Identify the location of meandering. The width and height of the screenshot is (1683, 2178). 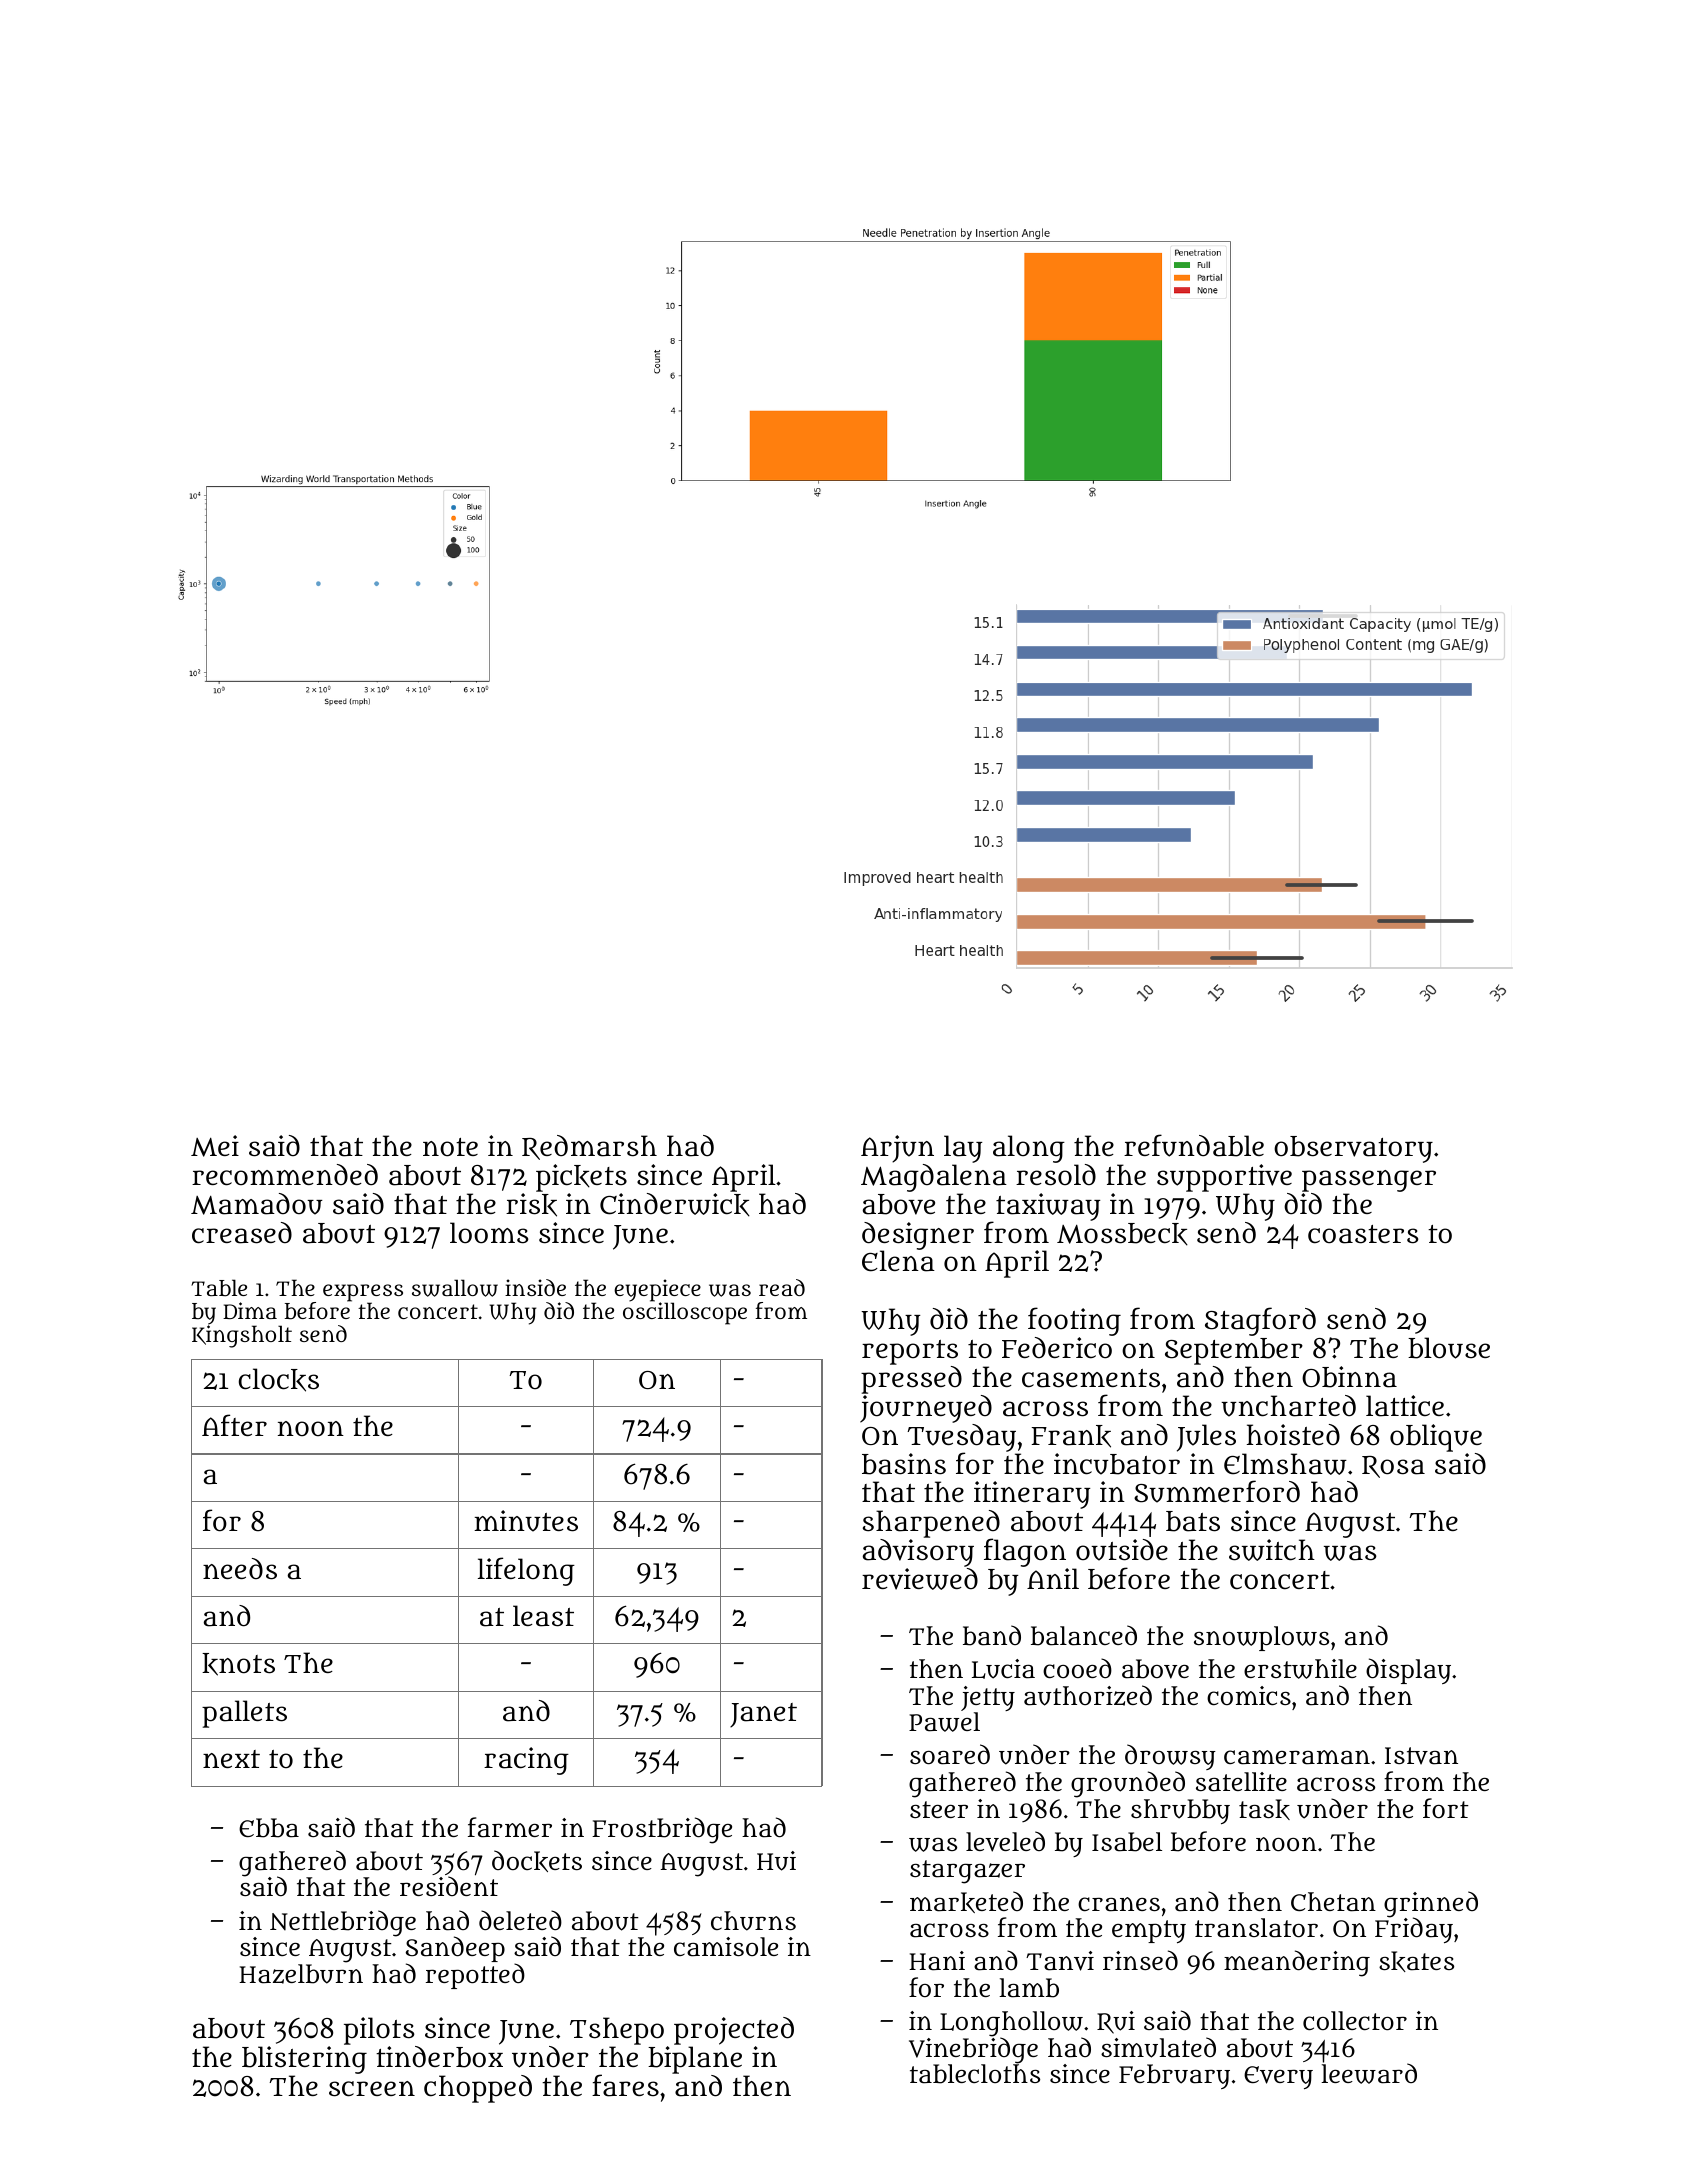
(1297, 1963).
